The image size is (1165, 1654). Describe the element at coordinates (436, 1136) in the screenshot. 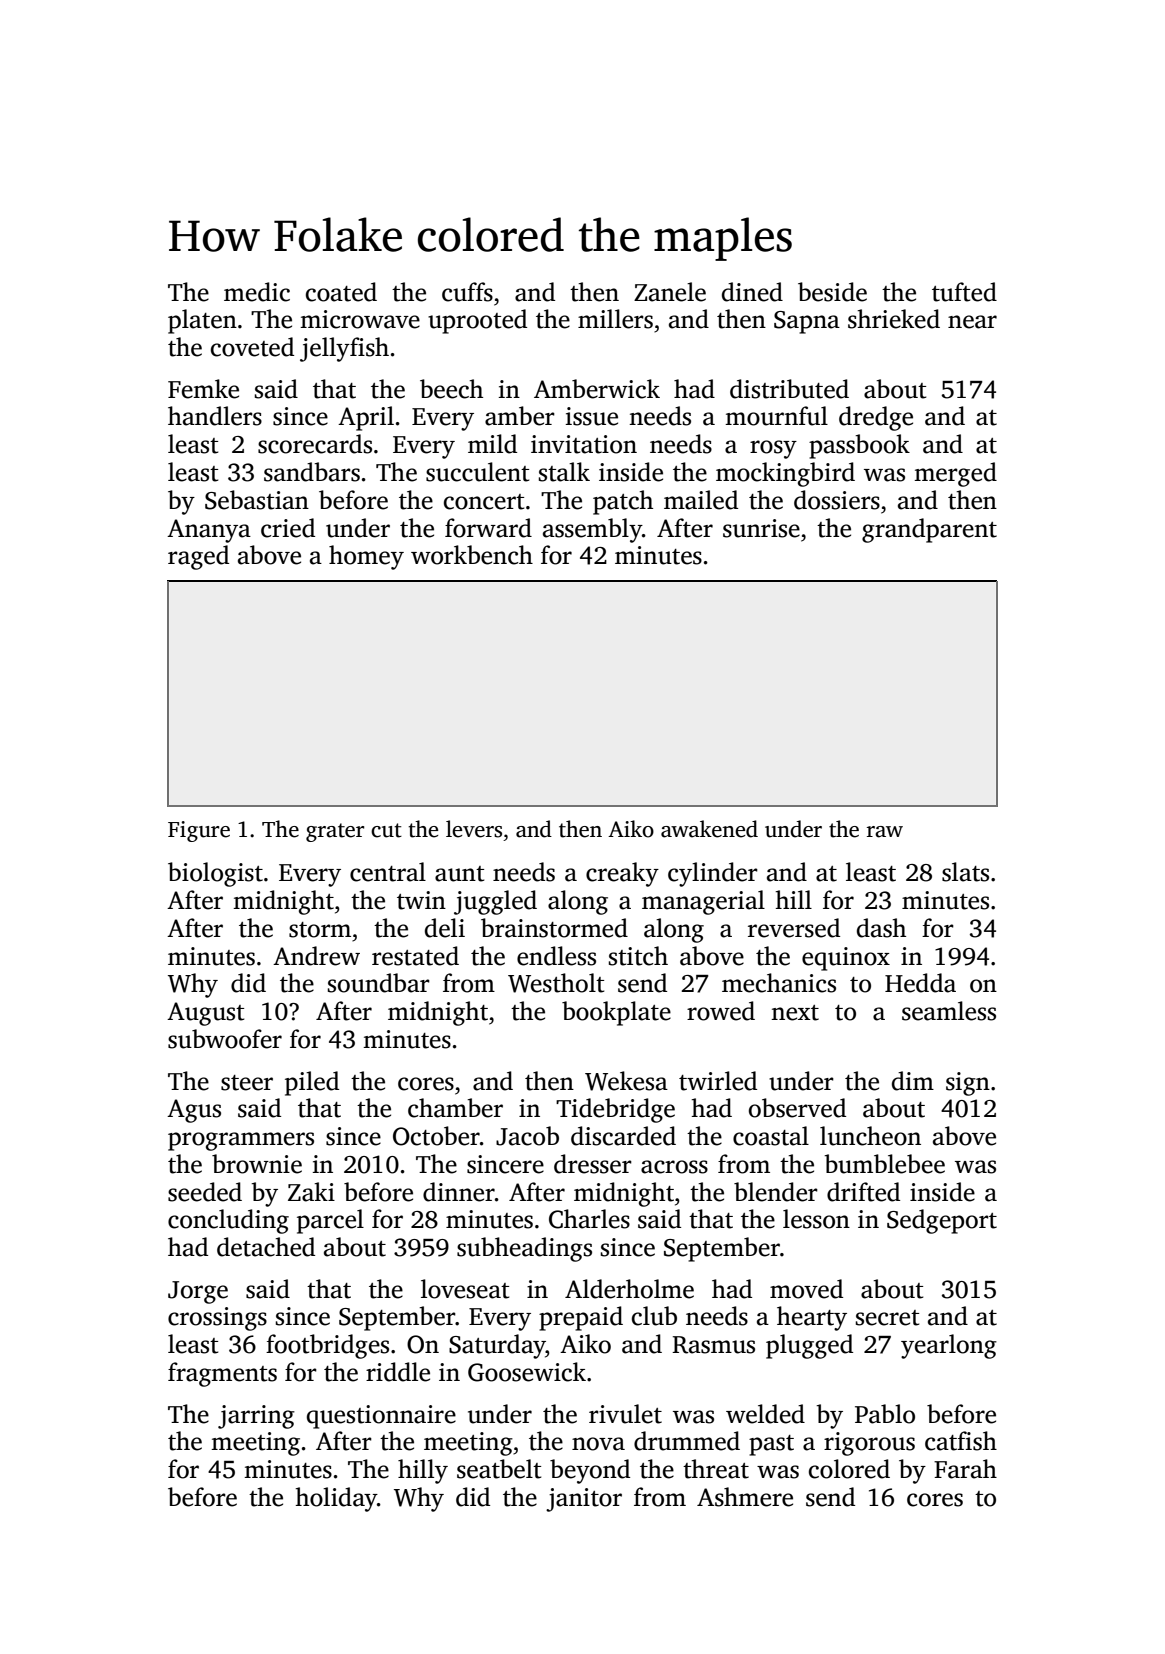

I see `October` at that location.
